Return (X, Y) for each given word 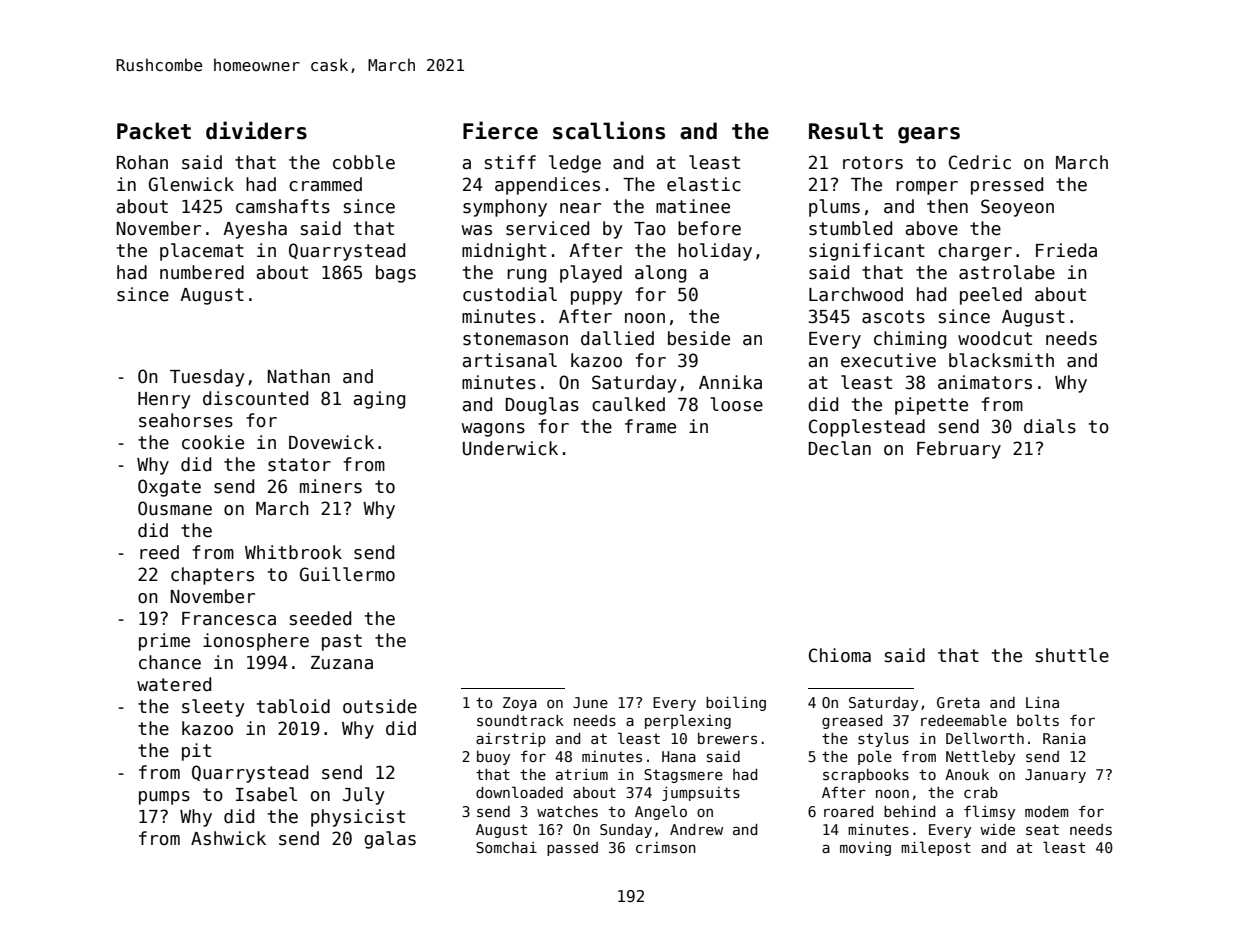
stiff (510, 162)
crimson (666, 847)
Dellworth (985, 738)
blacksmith (1001, 360)
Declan (840, 448)
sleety (213, 708)
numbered (202, 272)
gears (929, 135)
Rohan (142, 162)
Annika (730, 382)
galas (390, 840)
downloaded (519, 792)
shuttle (1072, 655)
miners (331, 486)
